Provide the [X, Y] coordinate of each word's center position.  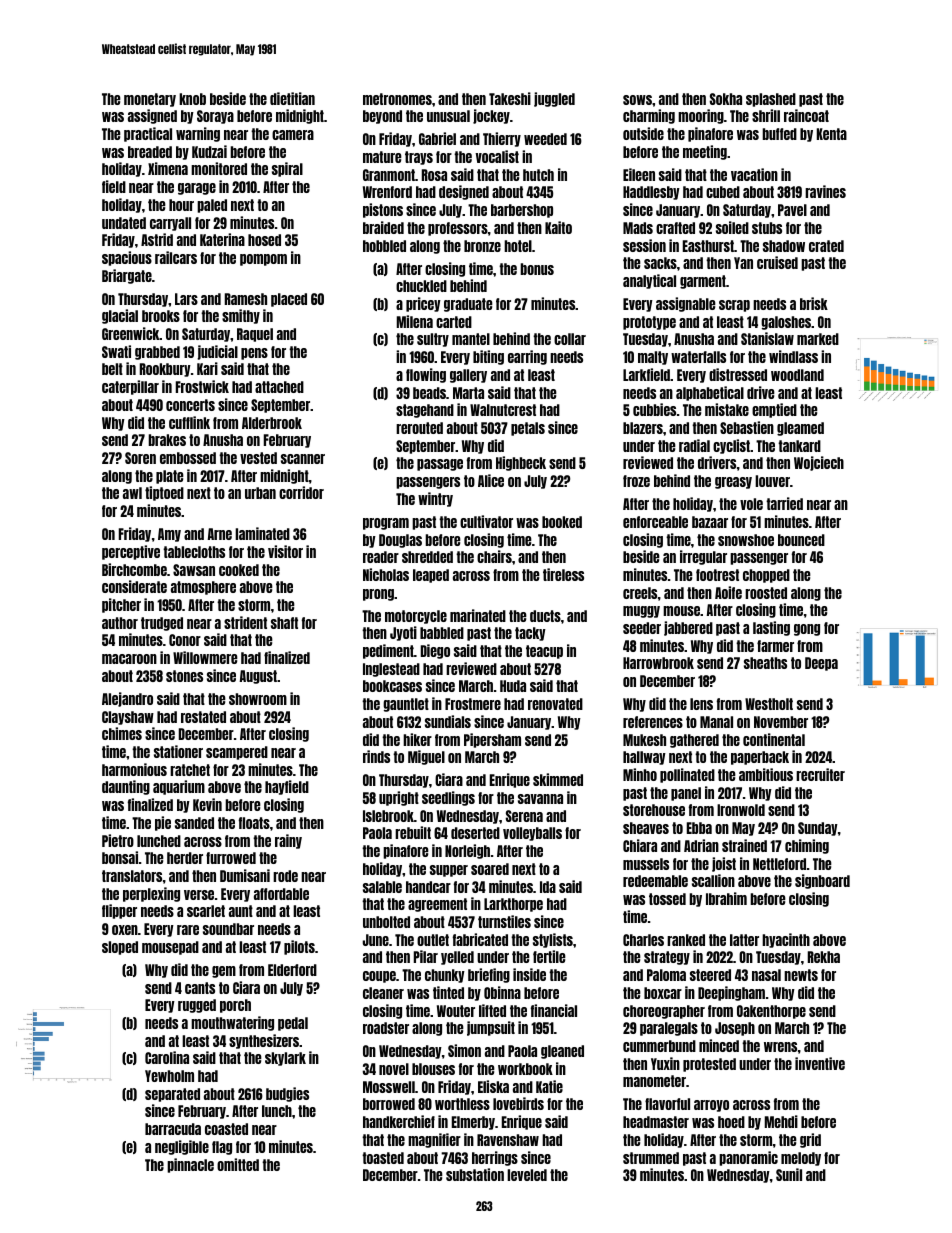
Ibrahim [726, 898]
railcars [176, 257]
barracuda [173, 1129]
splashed [771, 100]
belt [112, 369]
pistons [383, 210]
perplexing [151, 894]
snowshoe [746, 540]
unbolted [386, 922]
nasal [766, 975]
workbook [525, 1069]
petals [528, 429]
